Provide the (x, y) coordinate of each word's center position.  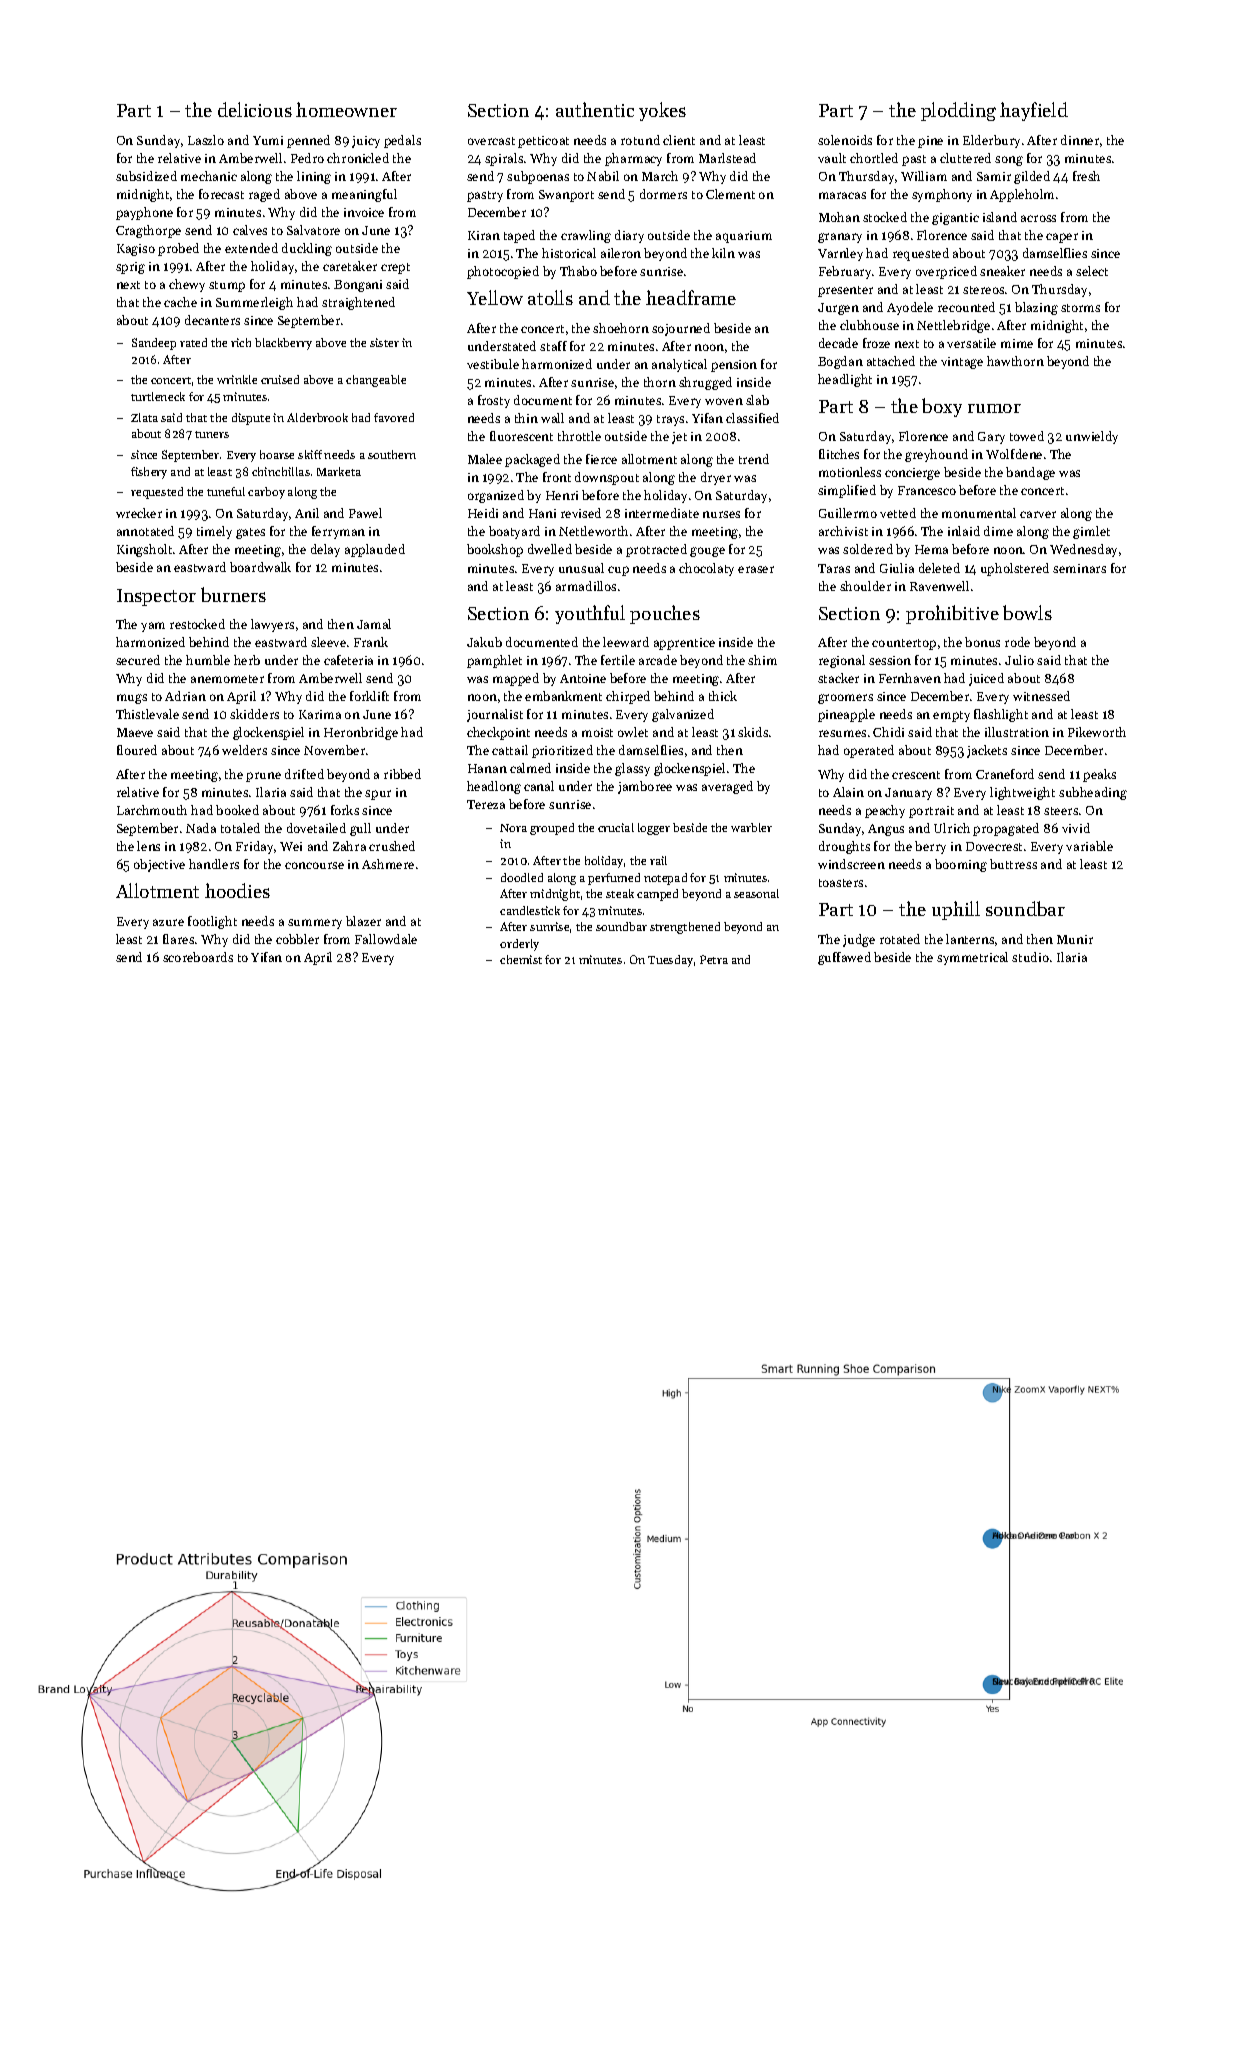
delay (325, 550)
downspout (607, 478)
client (679, 140)
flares (178, 939)
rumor (994, 408)
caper (1062, 238)
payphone (144, 213)
